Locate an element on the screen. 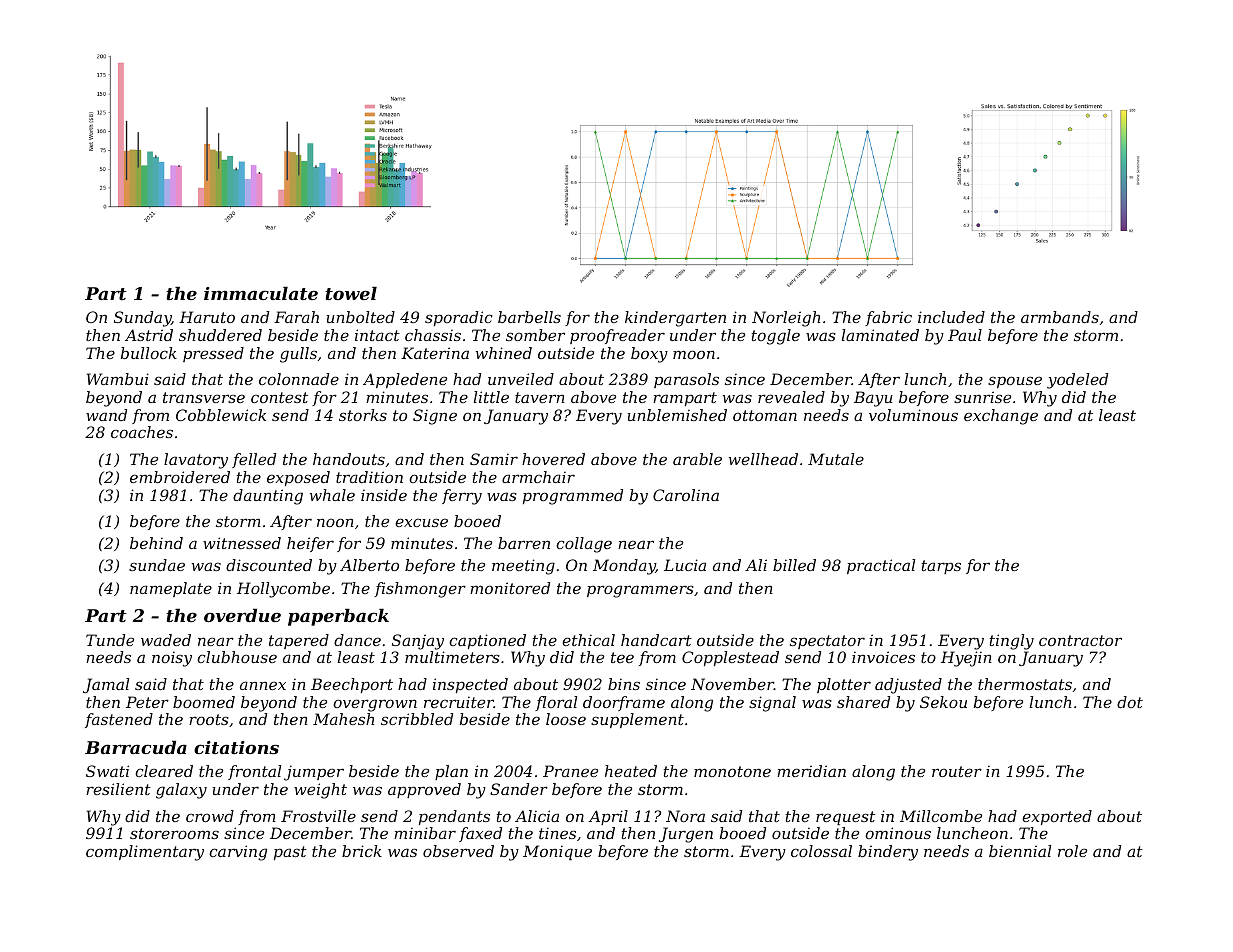  armbands is located at coordinates (1060, 317).
